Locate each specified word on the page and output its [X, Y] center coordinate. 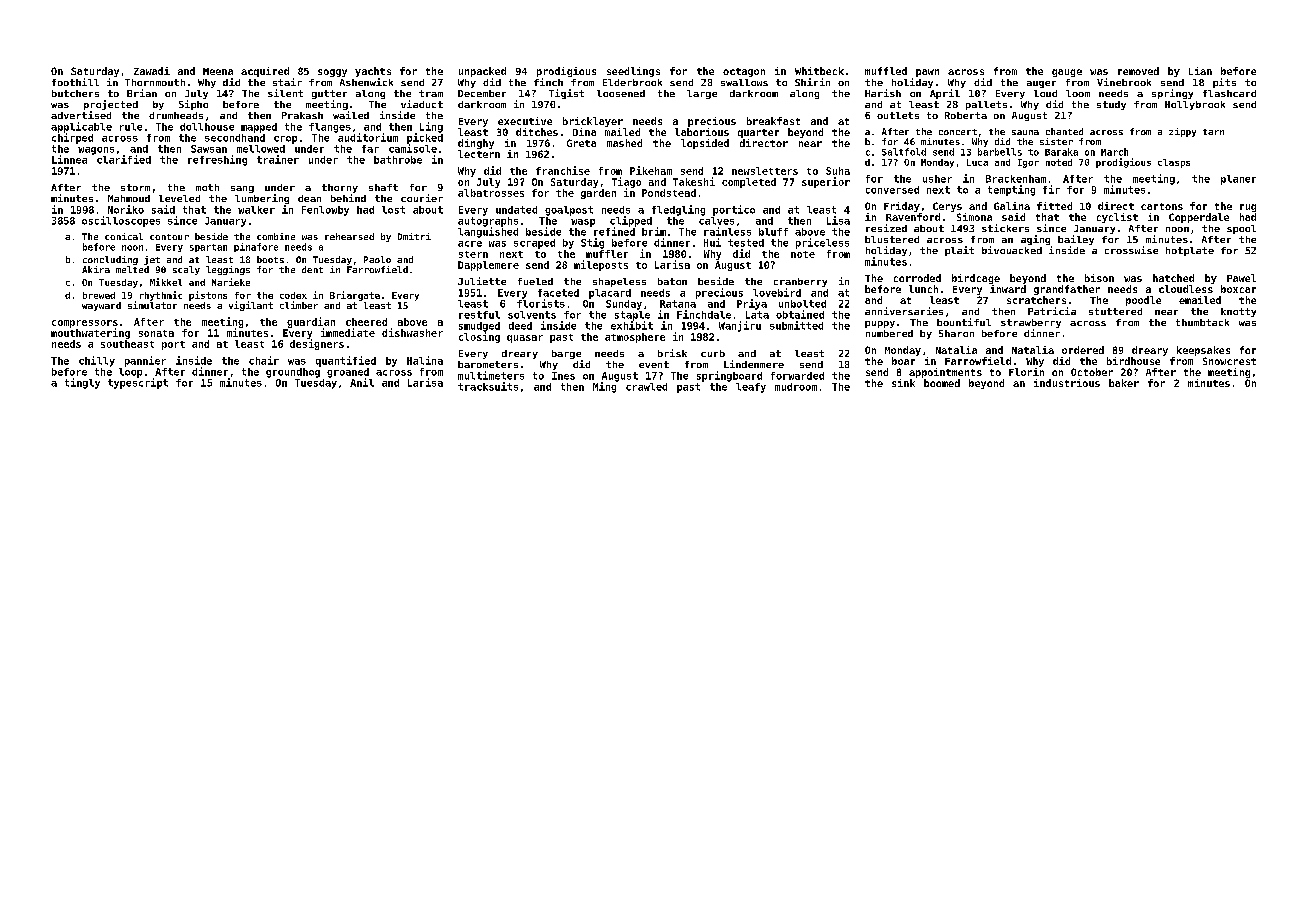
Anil [362, 382]
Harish [883, 93]
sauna [1025, 132]
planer [1238, 180]
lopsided [705, 144]
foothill [75, 82]
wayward [101, 306]
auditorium [368, 137]
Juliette [482, 281]
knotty [1238, 312]
